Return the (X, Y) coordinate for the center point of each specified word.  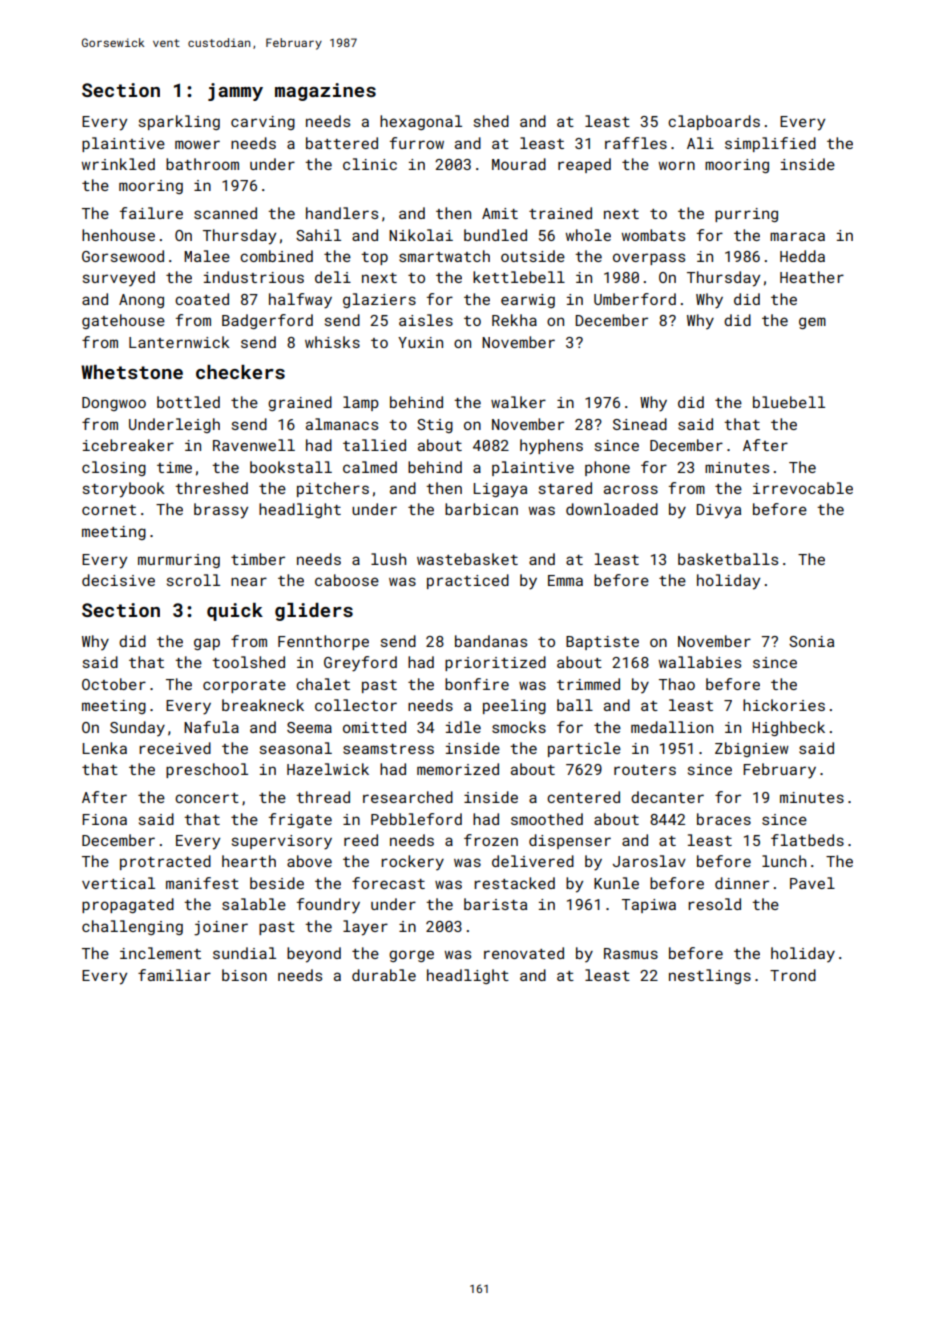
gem (812, 323)
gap (207, 644)
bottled (188, 402)
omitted (374, 727)
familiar (174, 975)
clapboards (714, 122)
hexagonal (421, 122)
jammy (235, 92)
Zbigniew (752, 749)
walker (518, 402)
